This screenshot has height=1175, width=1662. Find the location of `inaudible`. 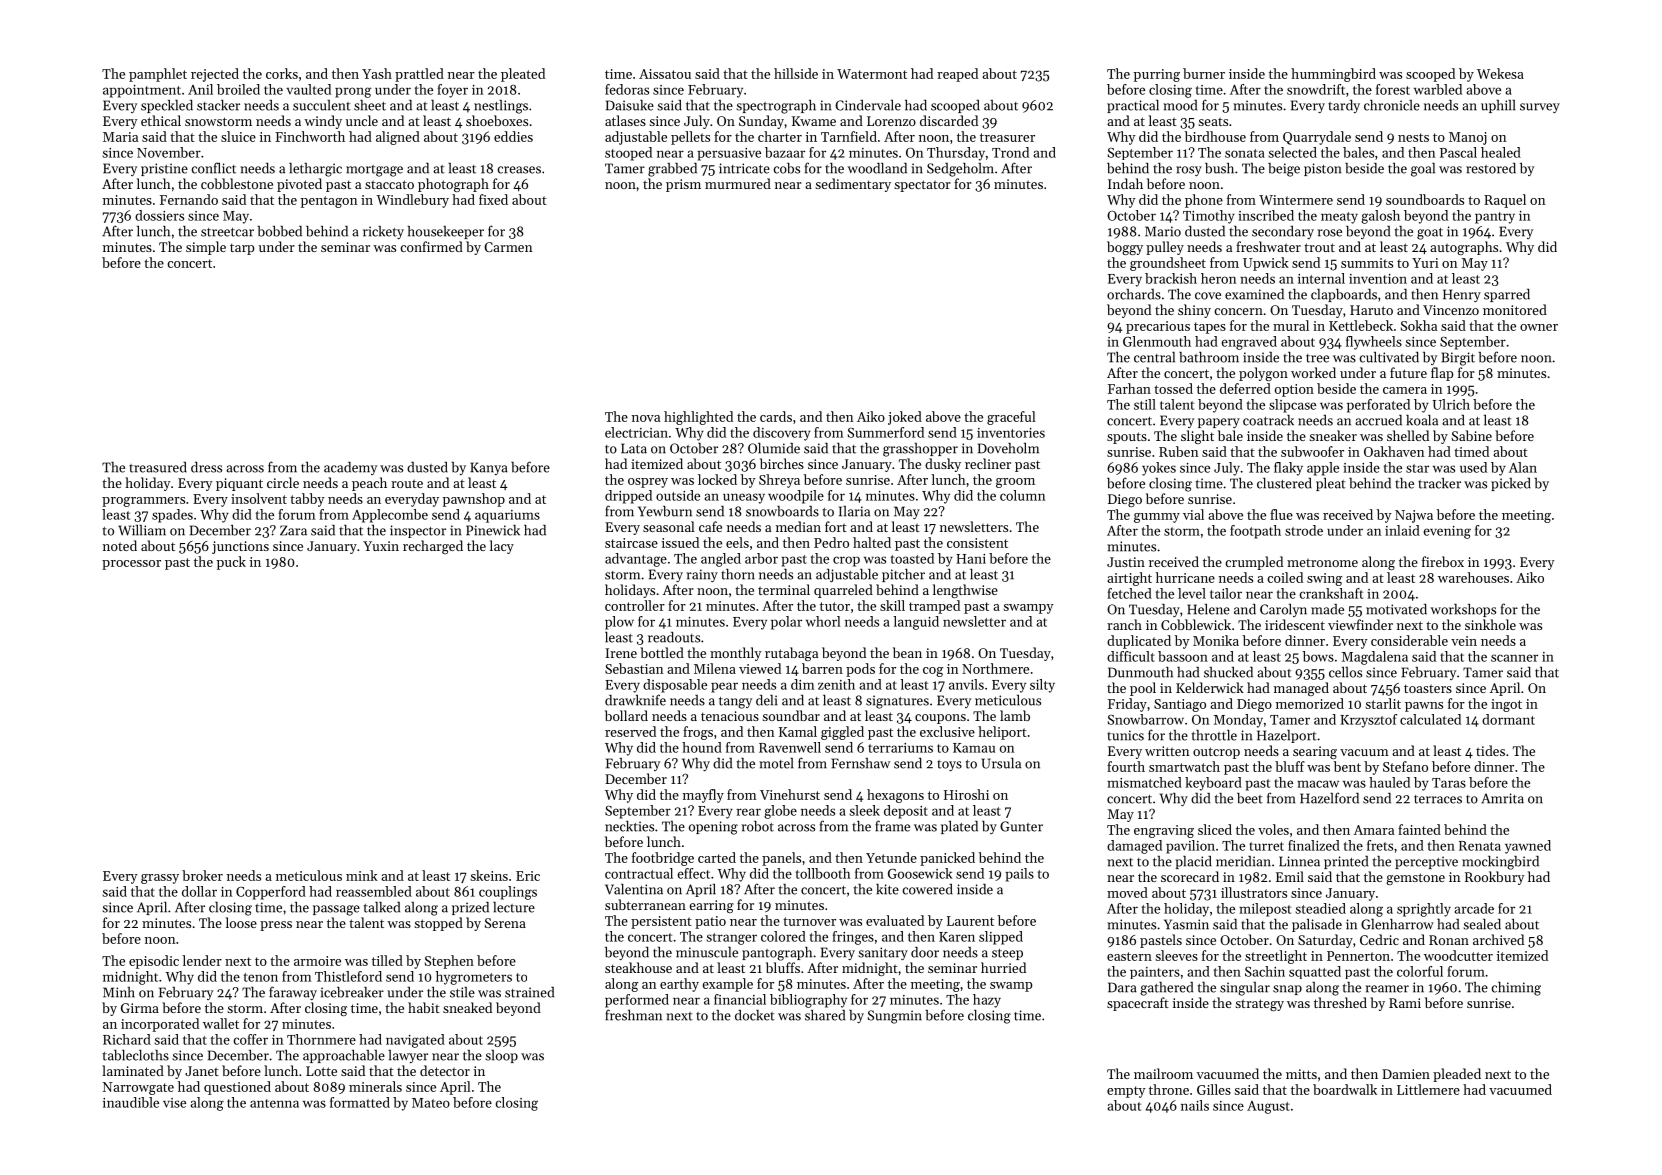

inaudible is located at coordinates (131, 1102).
